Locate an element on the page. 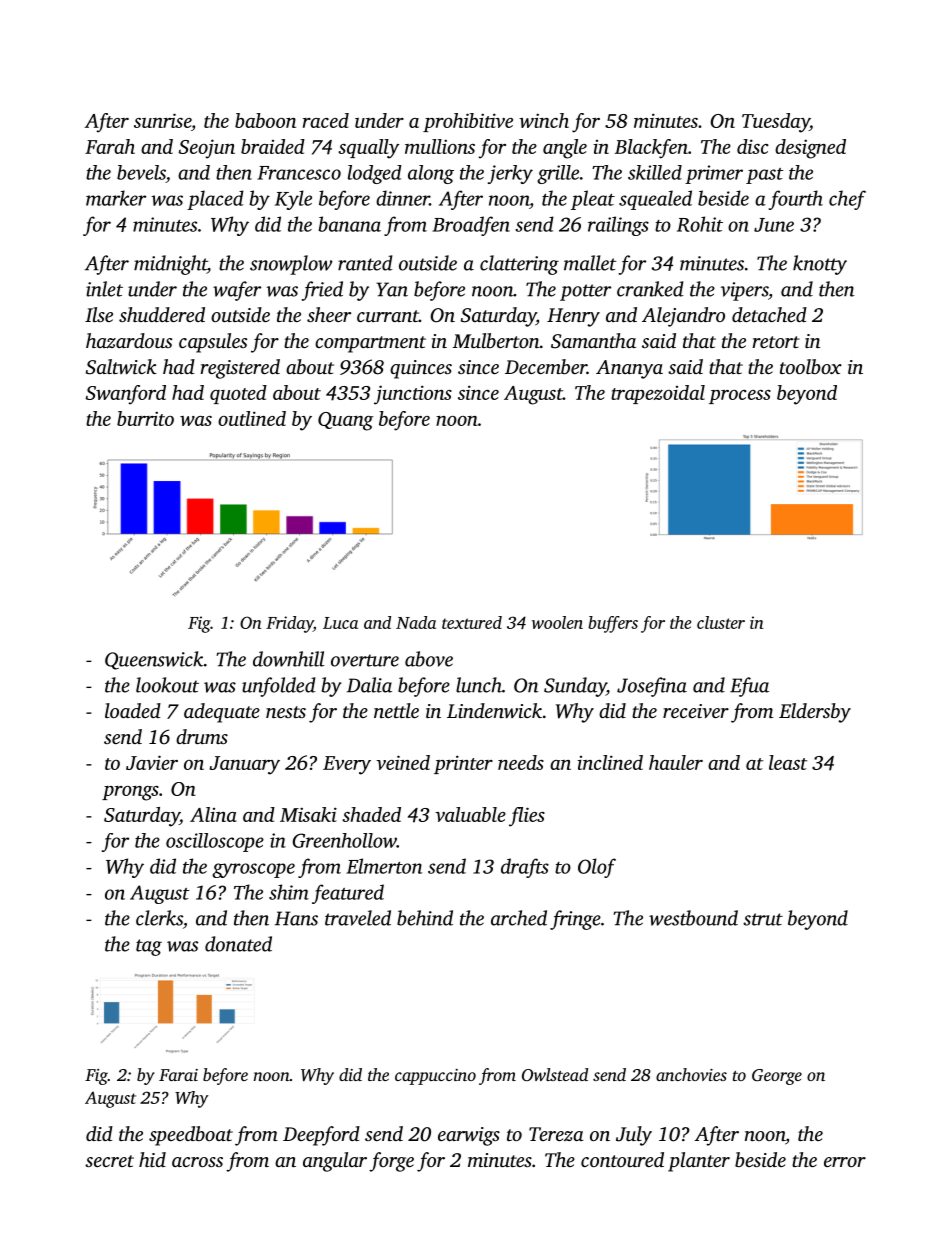  prongs is located at coordinates (130, 793).
